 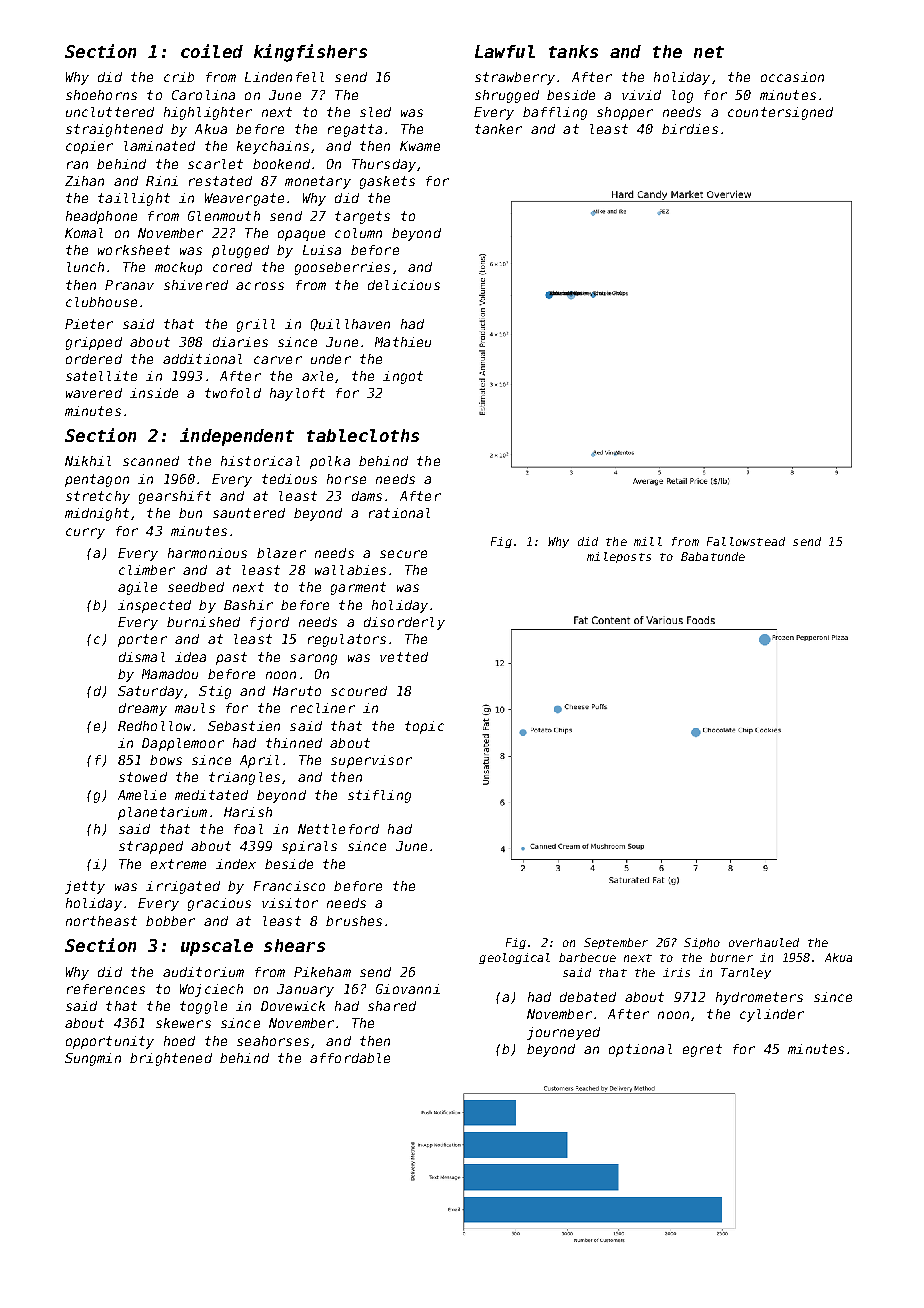 I want to click on countersigned, so click(x=780, y=113).
